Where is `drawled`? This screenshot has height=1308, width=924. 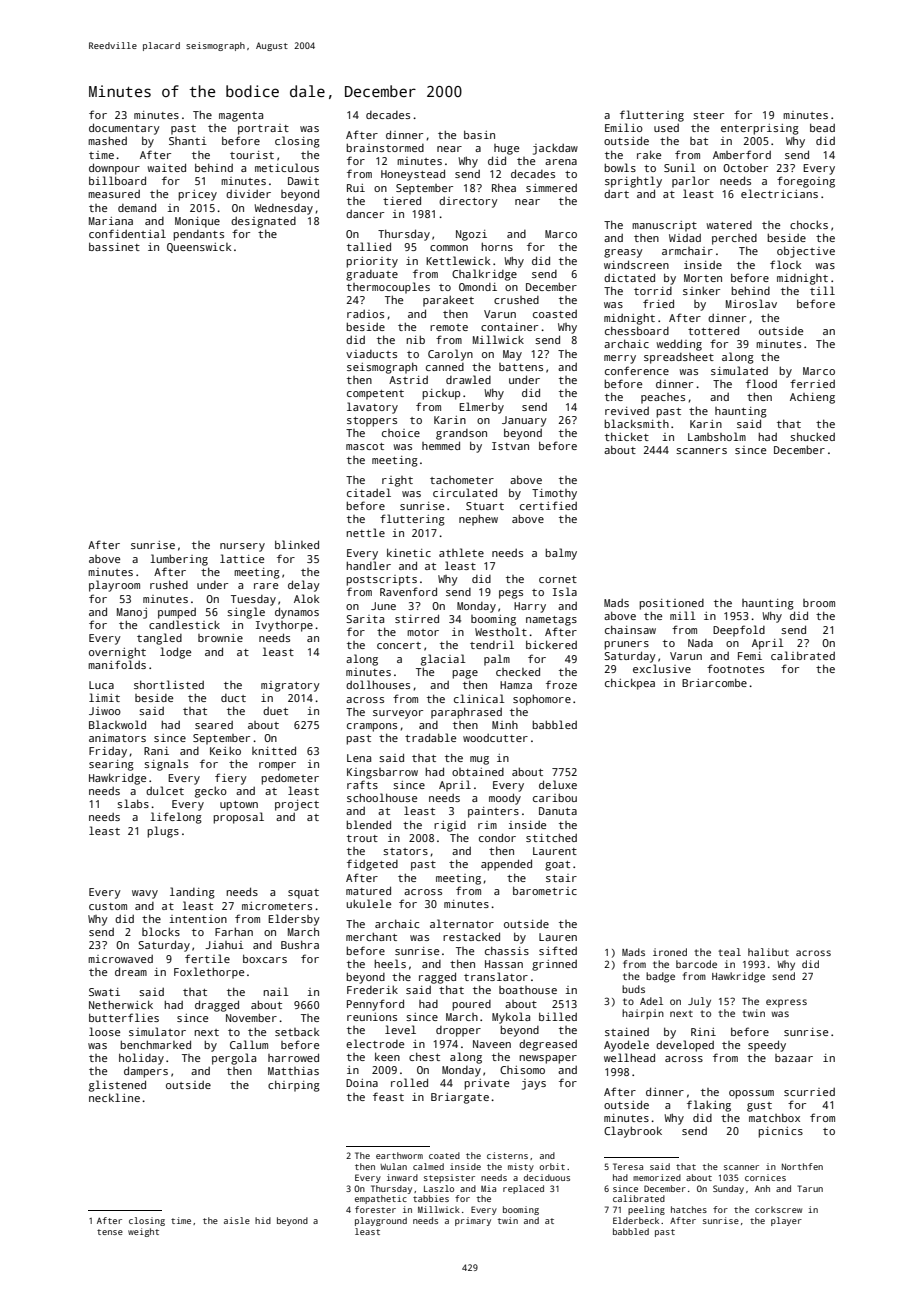
drawled is located at coordinates (468, 379).
